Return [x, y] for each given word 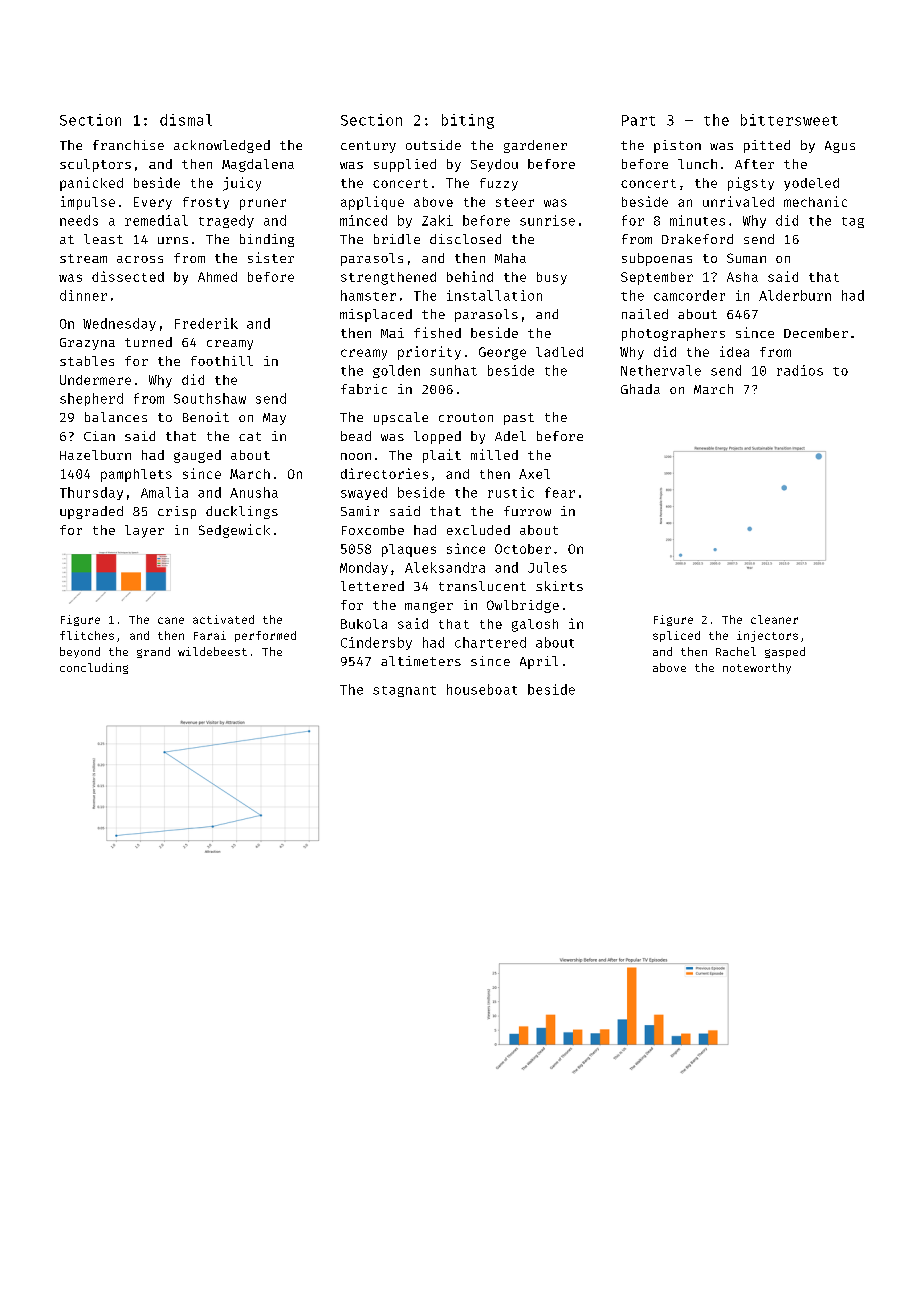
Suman [746, 258]
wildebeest [212, 651]
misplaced [376, 315]
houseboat [482, 689]
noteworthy [757, 668]
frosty [206, 203]
